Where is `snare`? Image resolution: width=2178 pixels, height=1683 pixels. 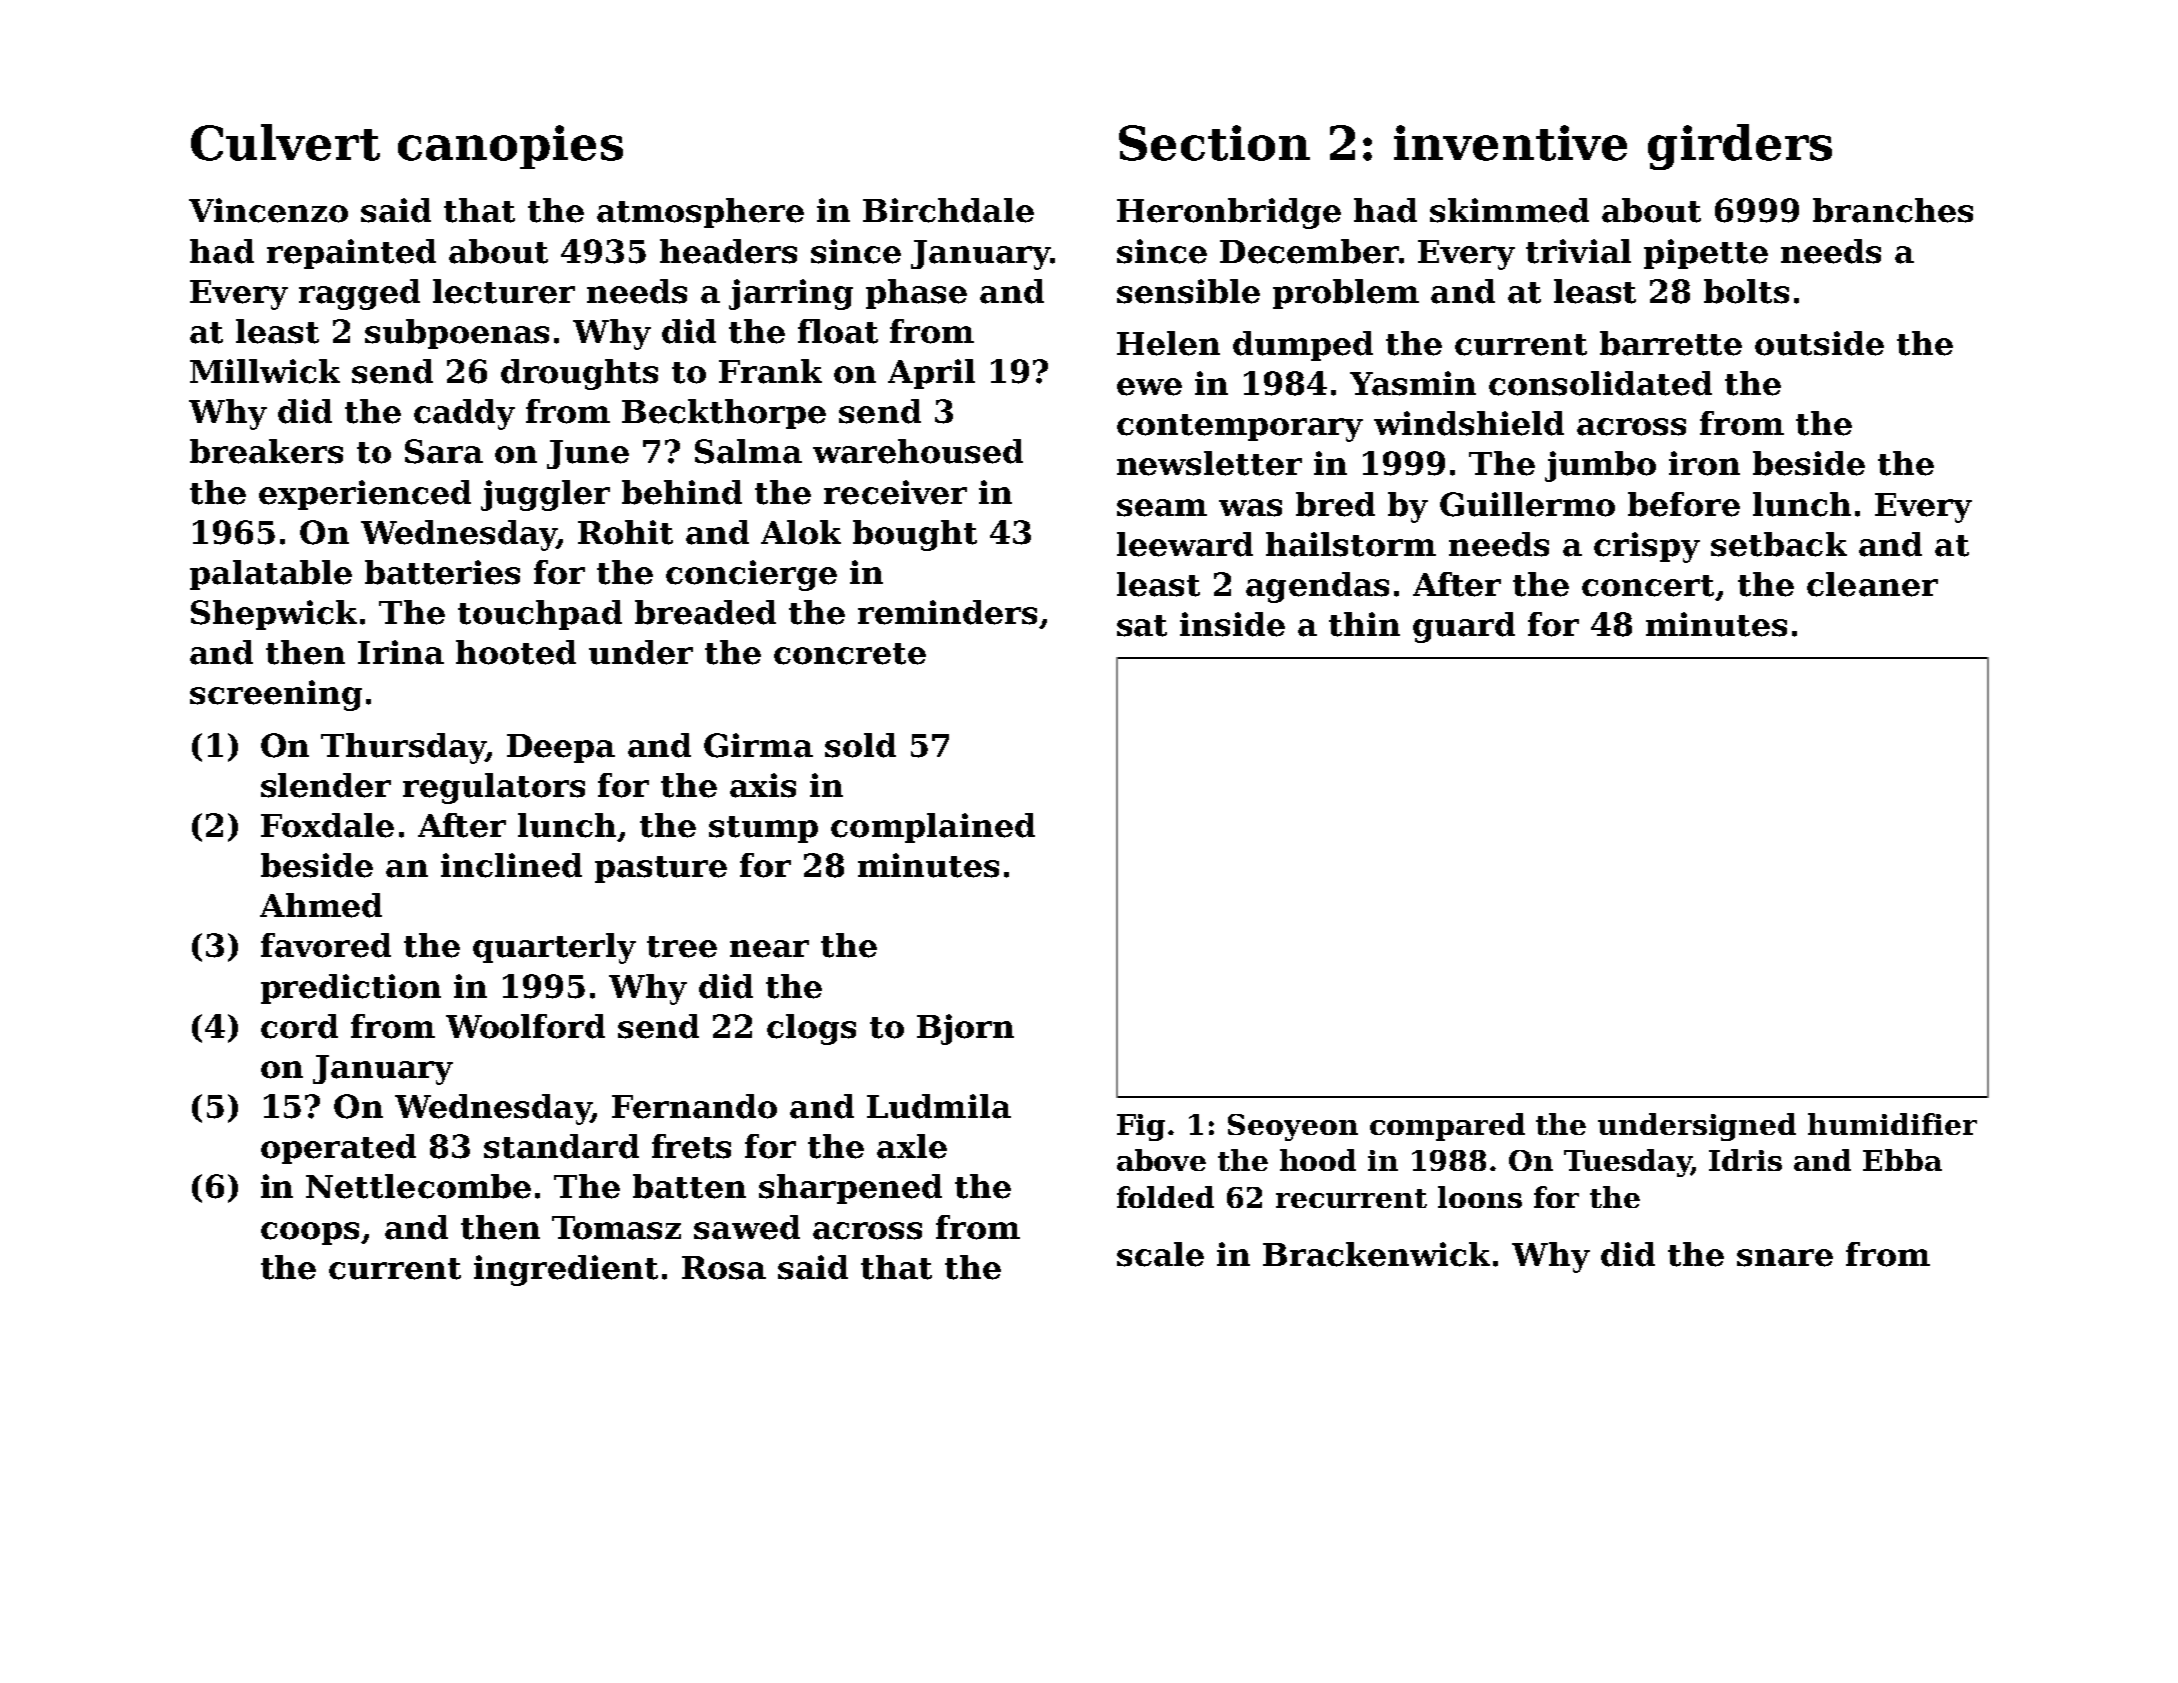 snare is located at coordinates (1785, 1258).
